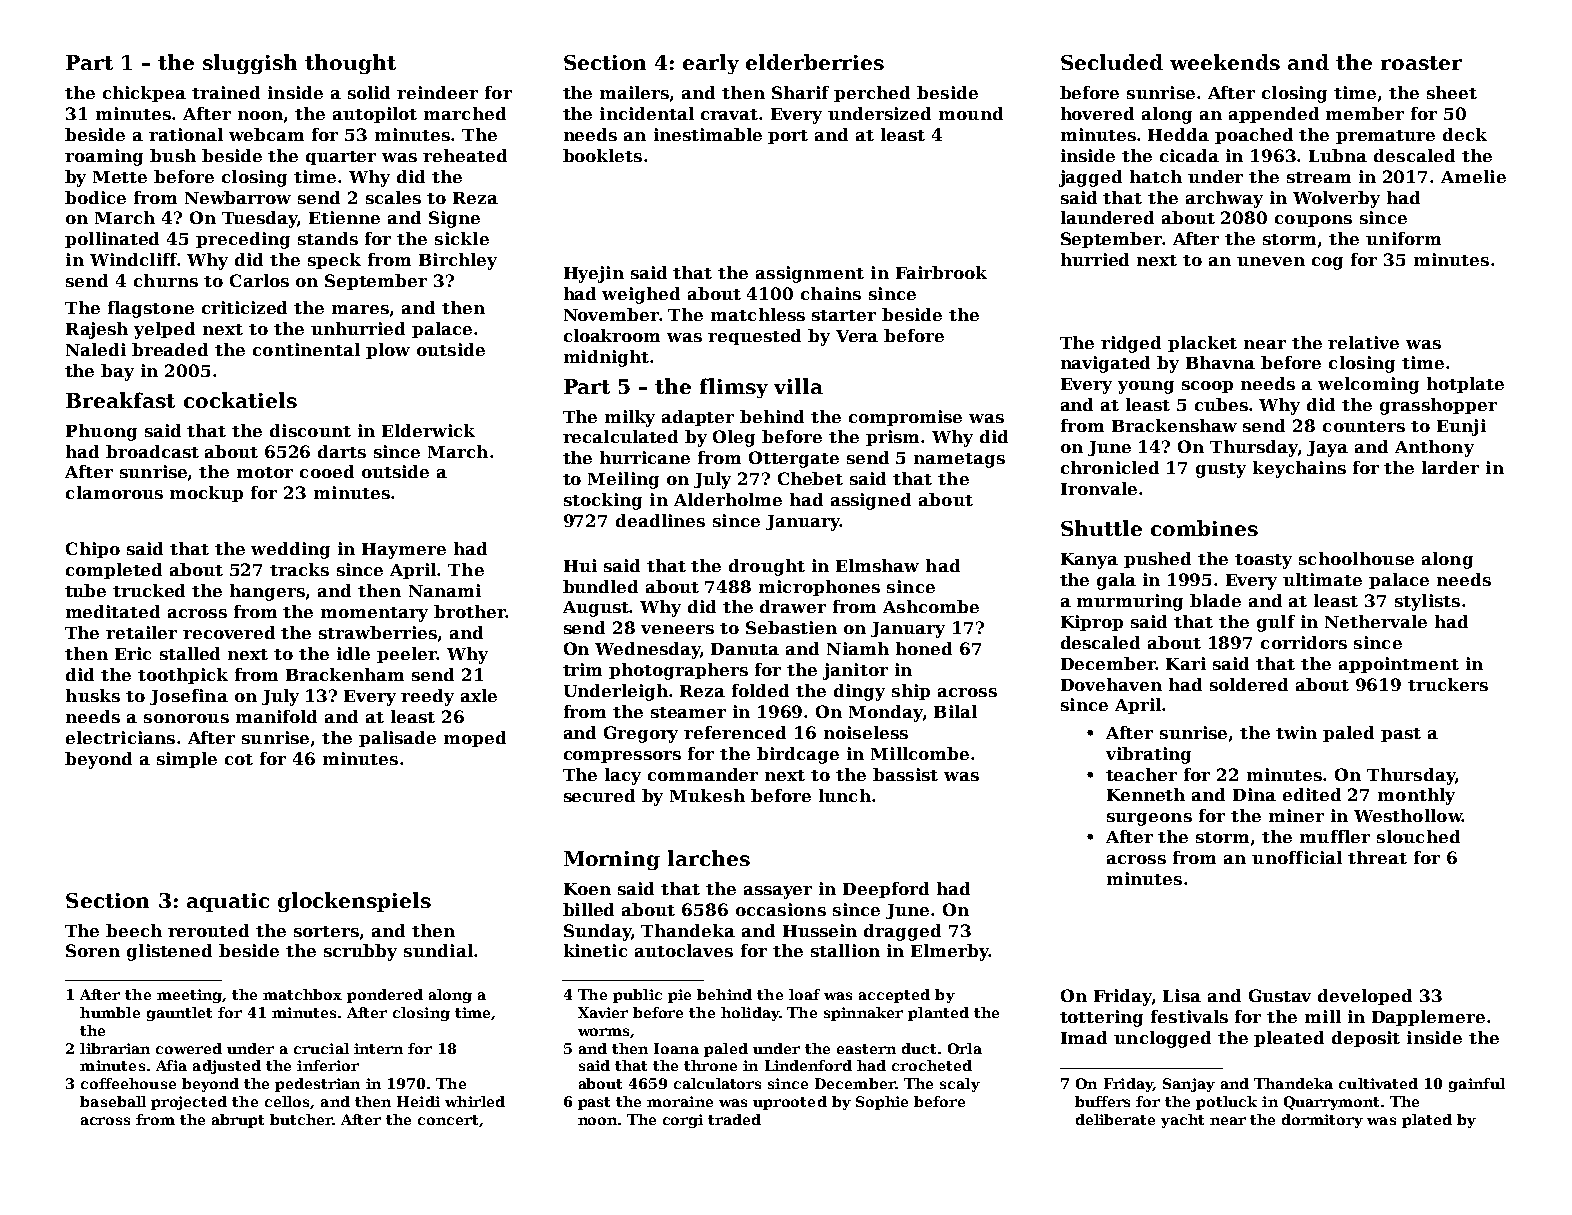 This image has height=1215, width=1572. I want to click on starter, so click(844, 315).
